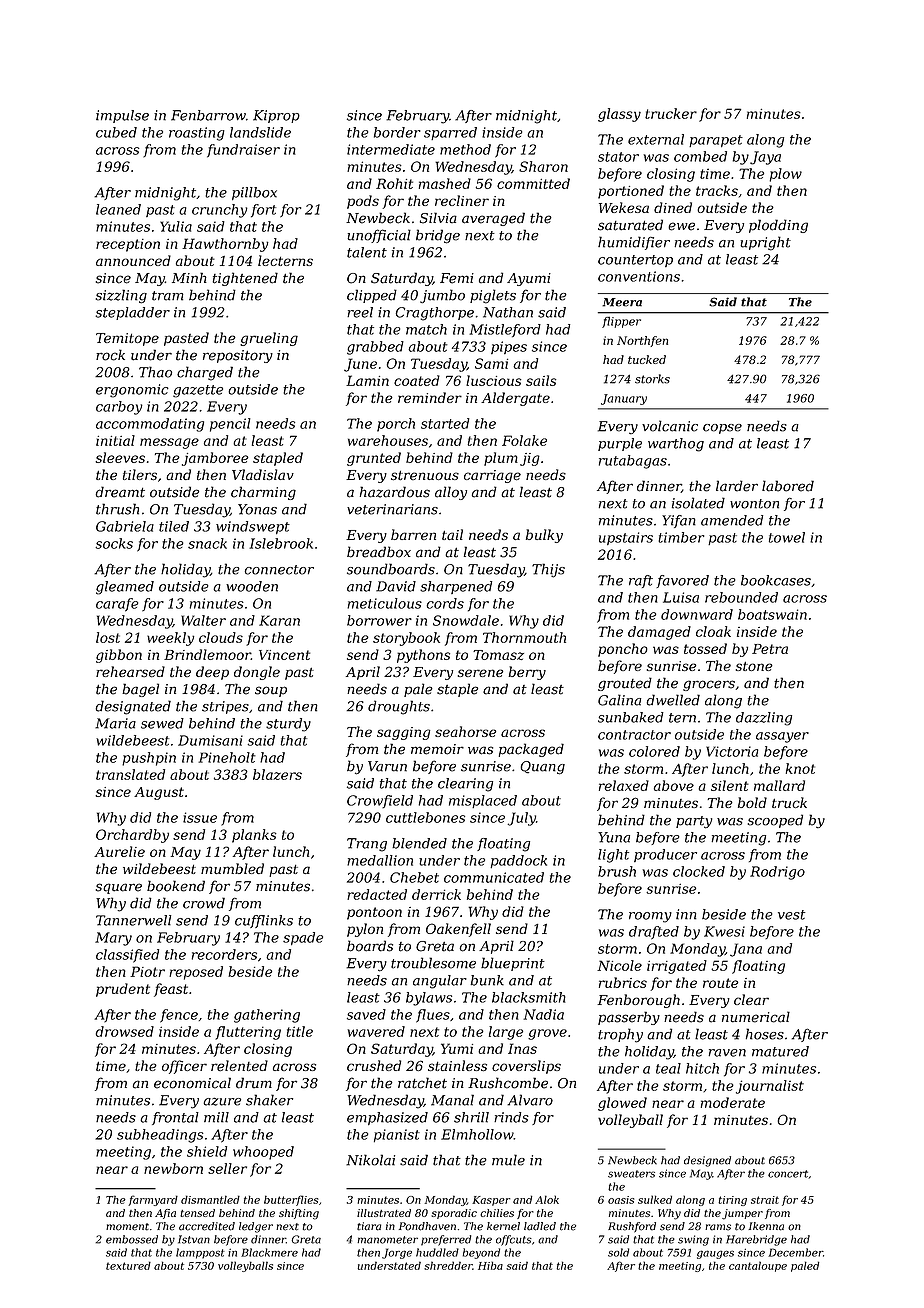 The image size is (924, 1308). I want to click on timber, so click(681, 537).
